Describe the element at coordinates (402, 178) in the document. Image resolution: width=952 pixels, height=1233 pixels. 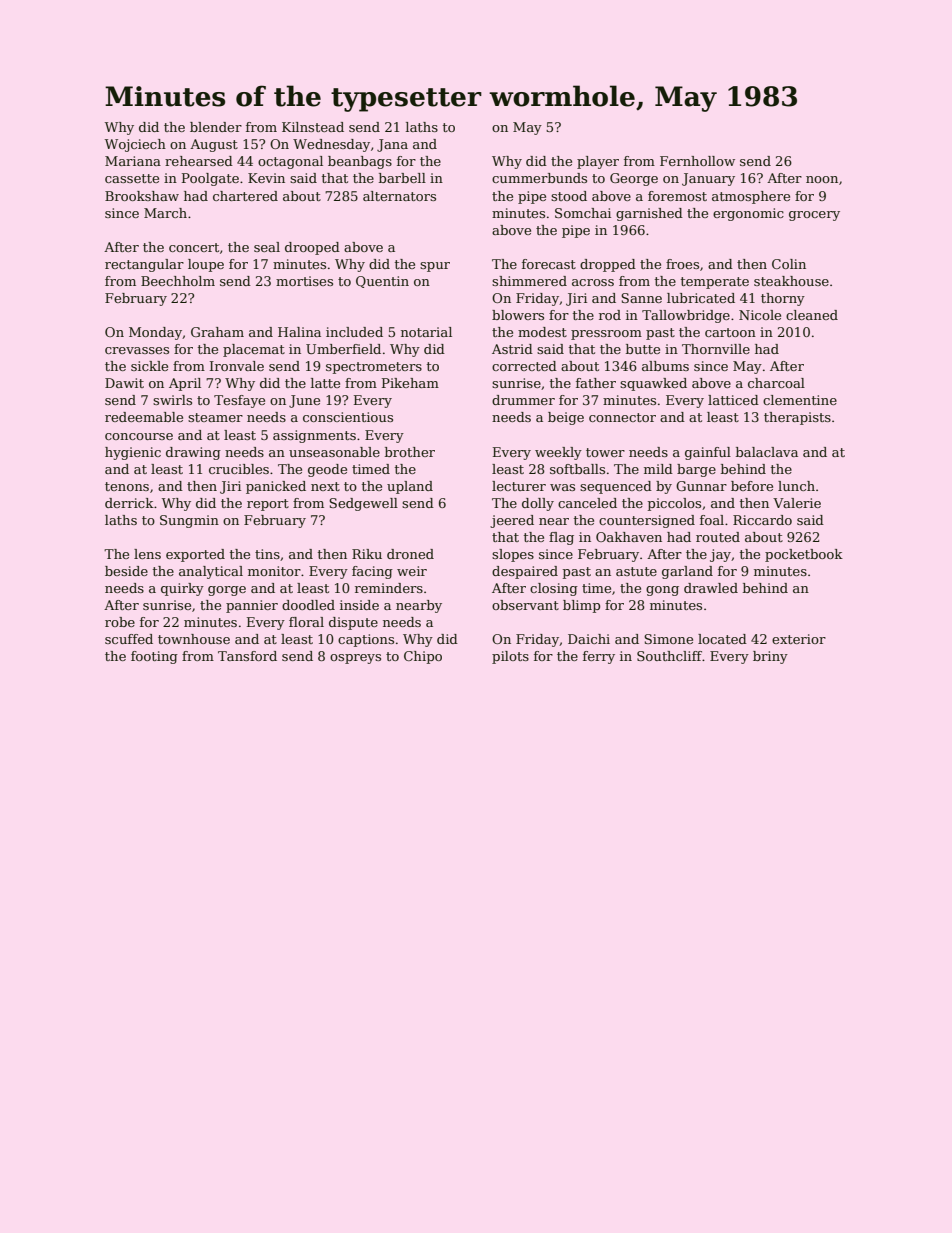
I see `barbell` at that location.
